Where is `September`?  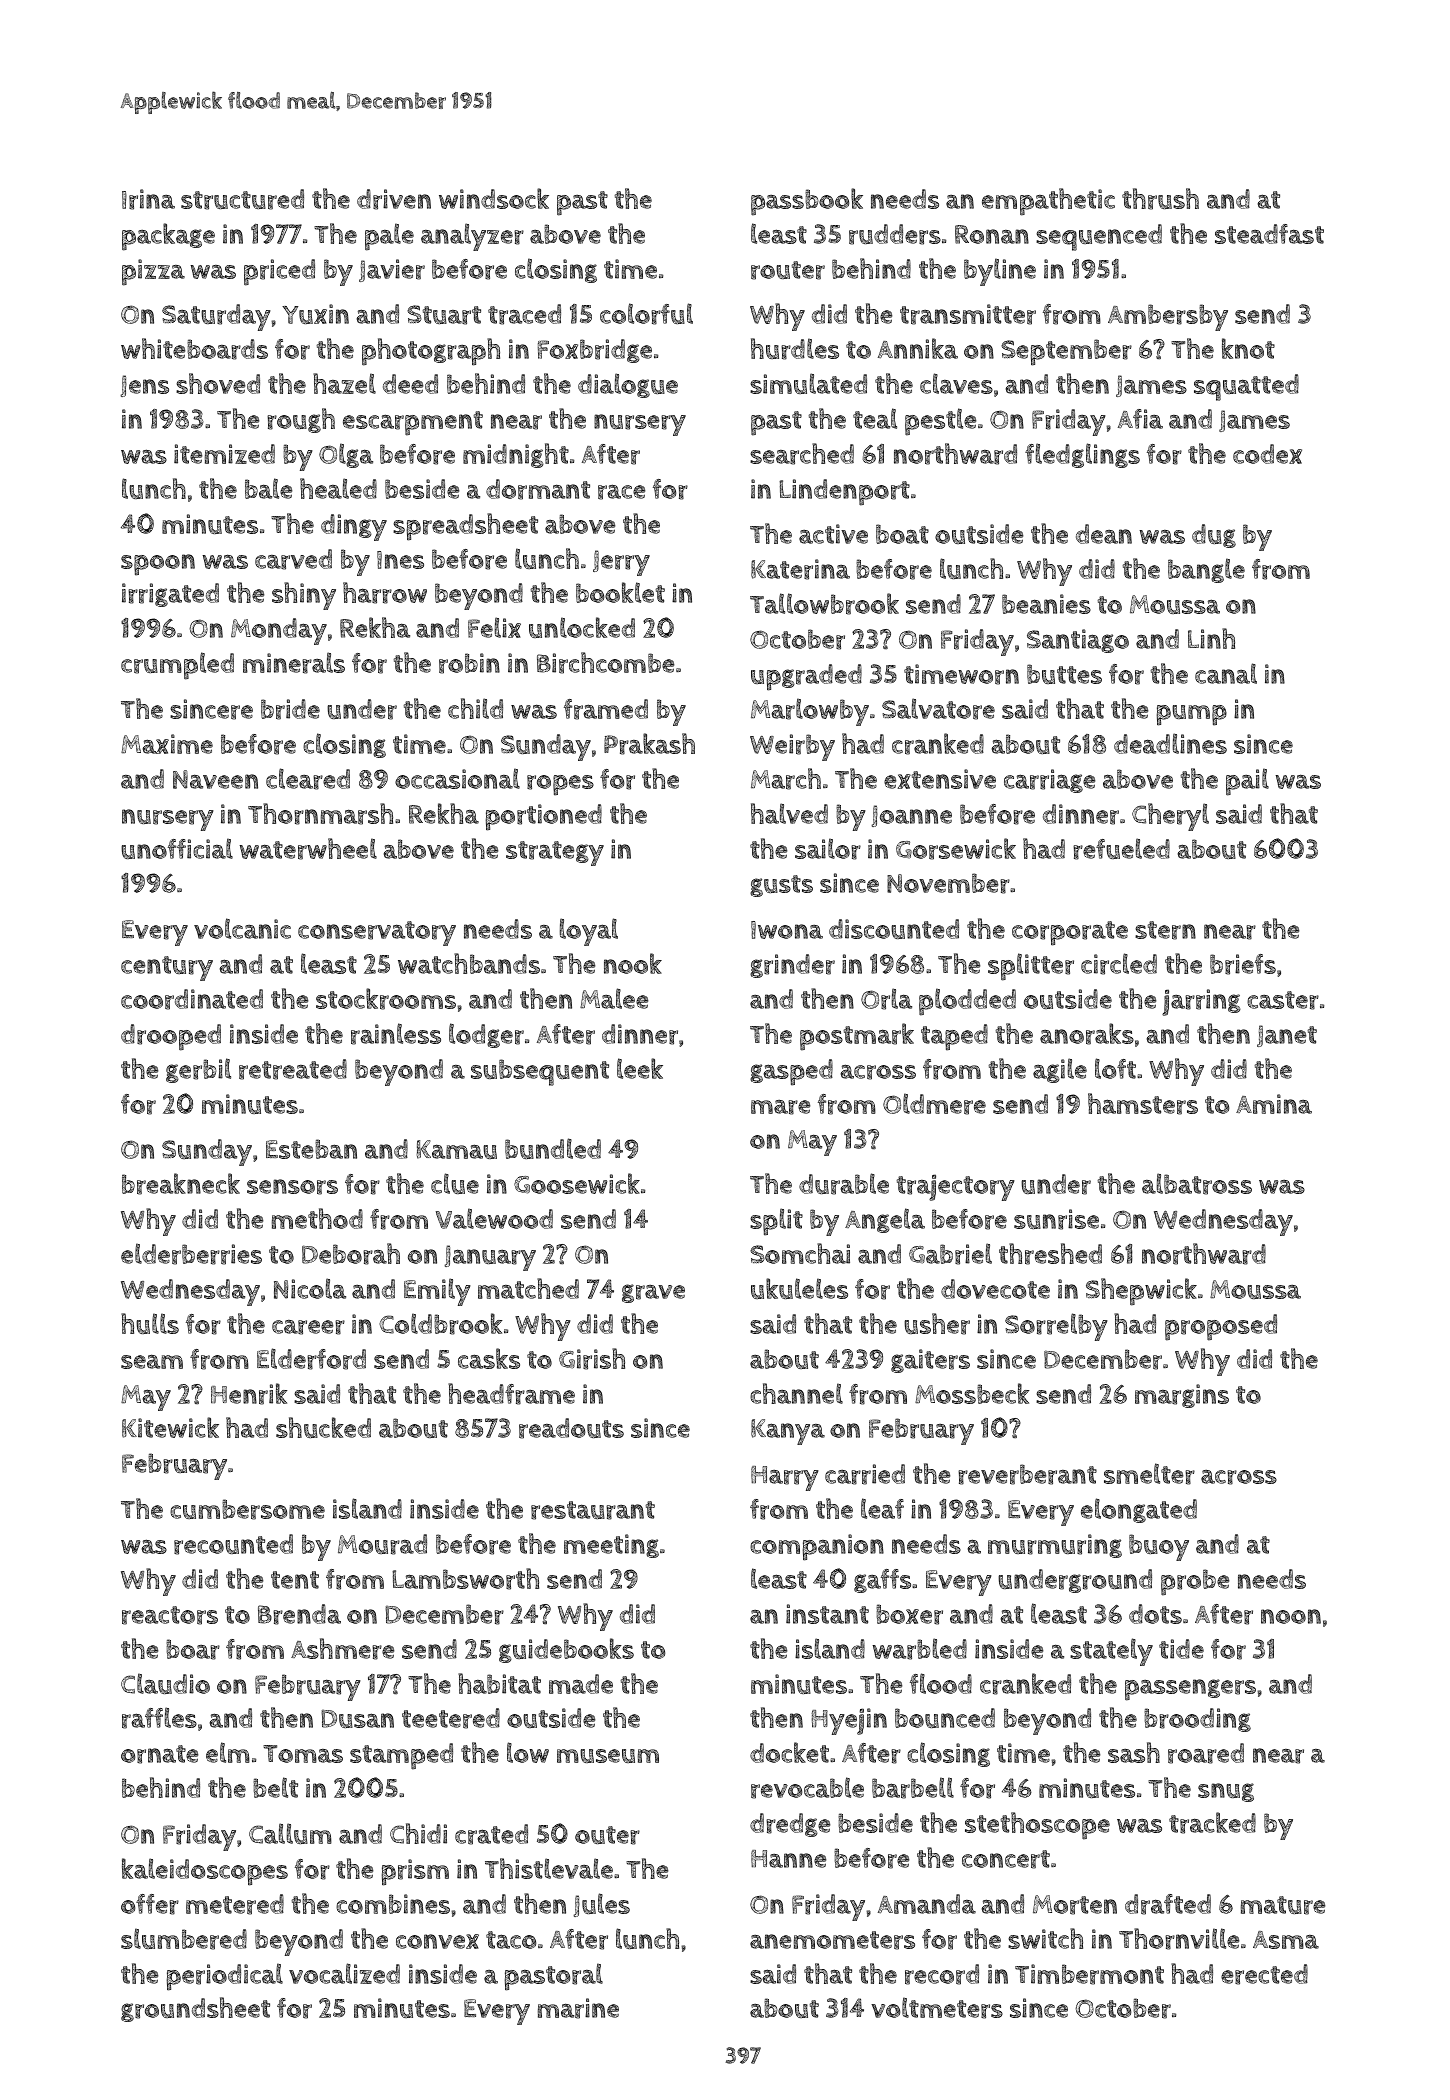
September is located at coordinates (1066, 352).
